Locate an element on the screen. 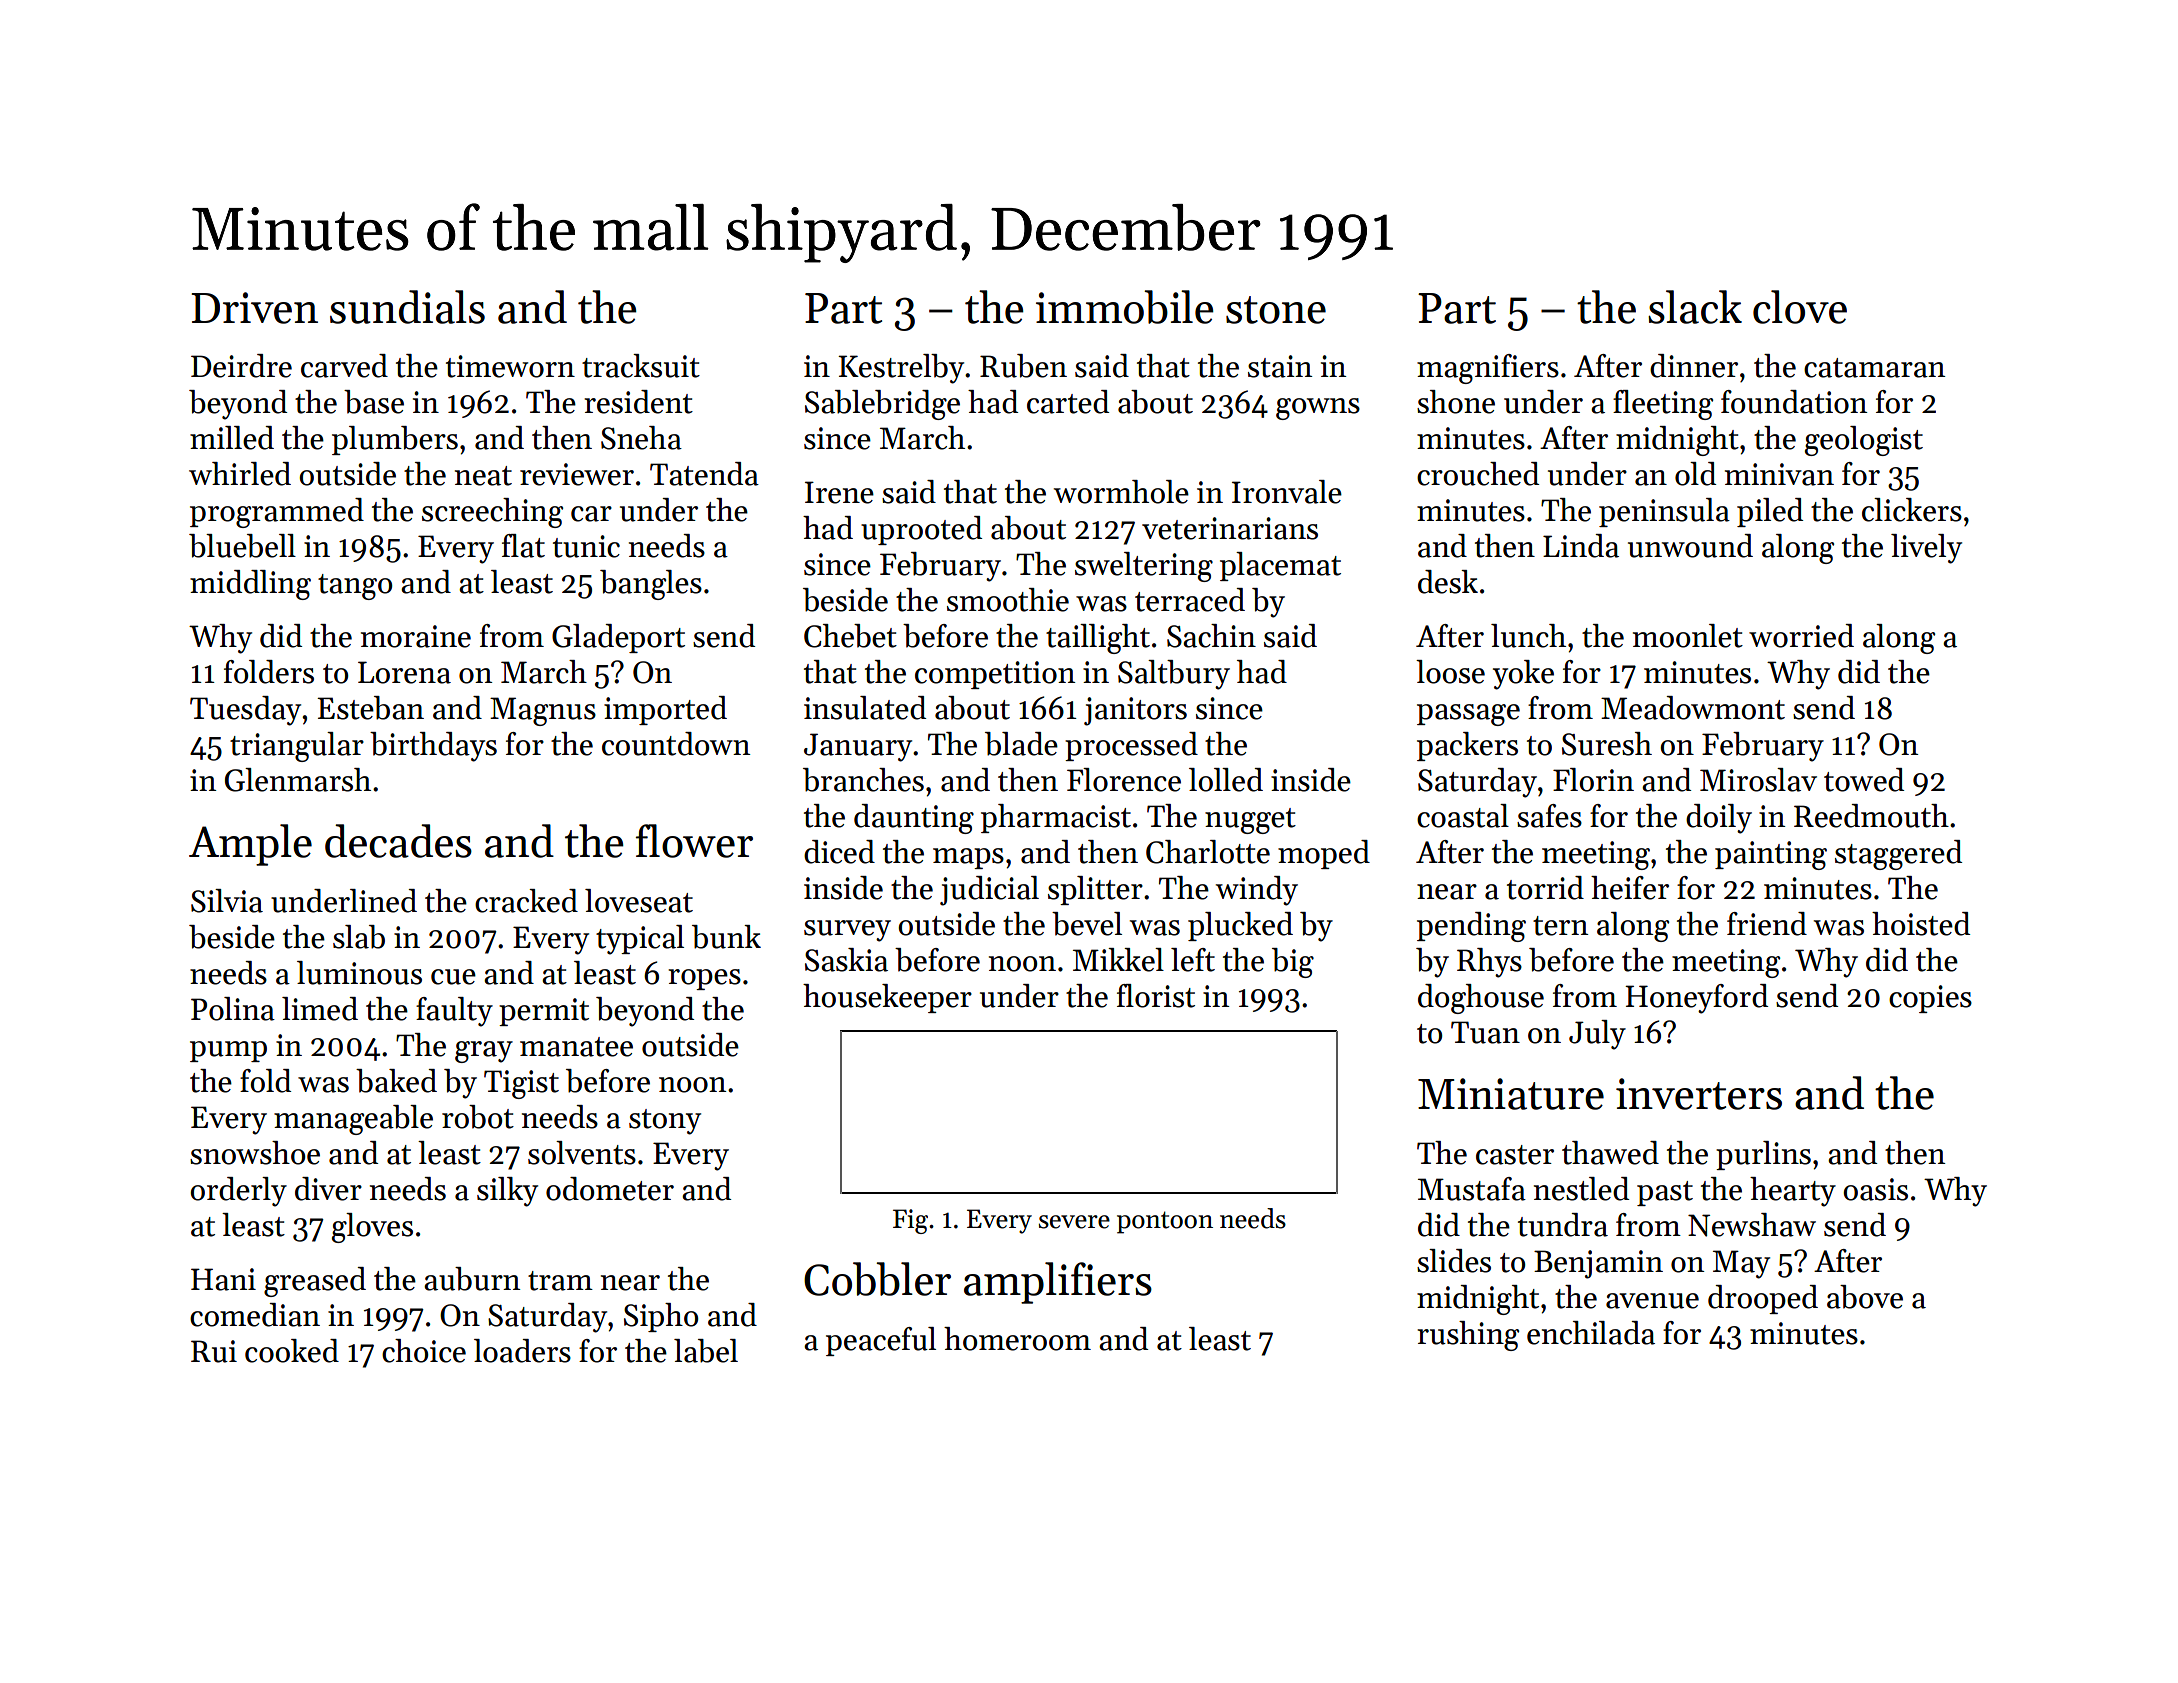  Saskia is located at coordinates (846, 960).
